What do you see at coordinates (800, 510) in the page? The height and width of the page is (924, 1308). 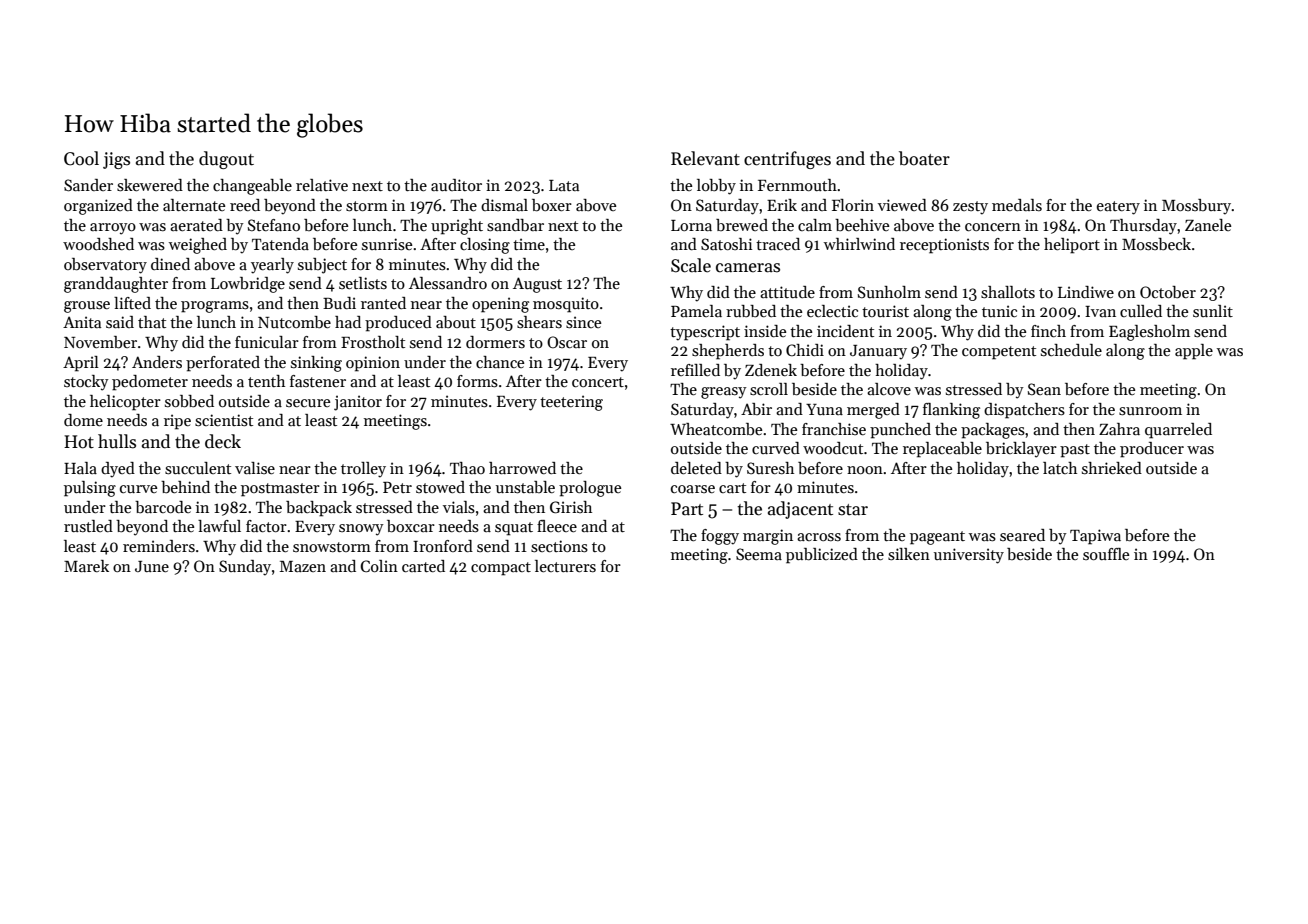 I see `adjacent` at bounding box center [800, 510].
